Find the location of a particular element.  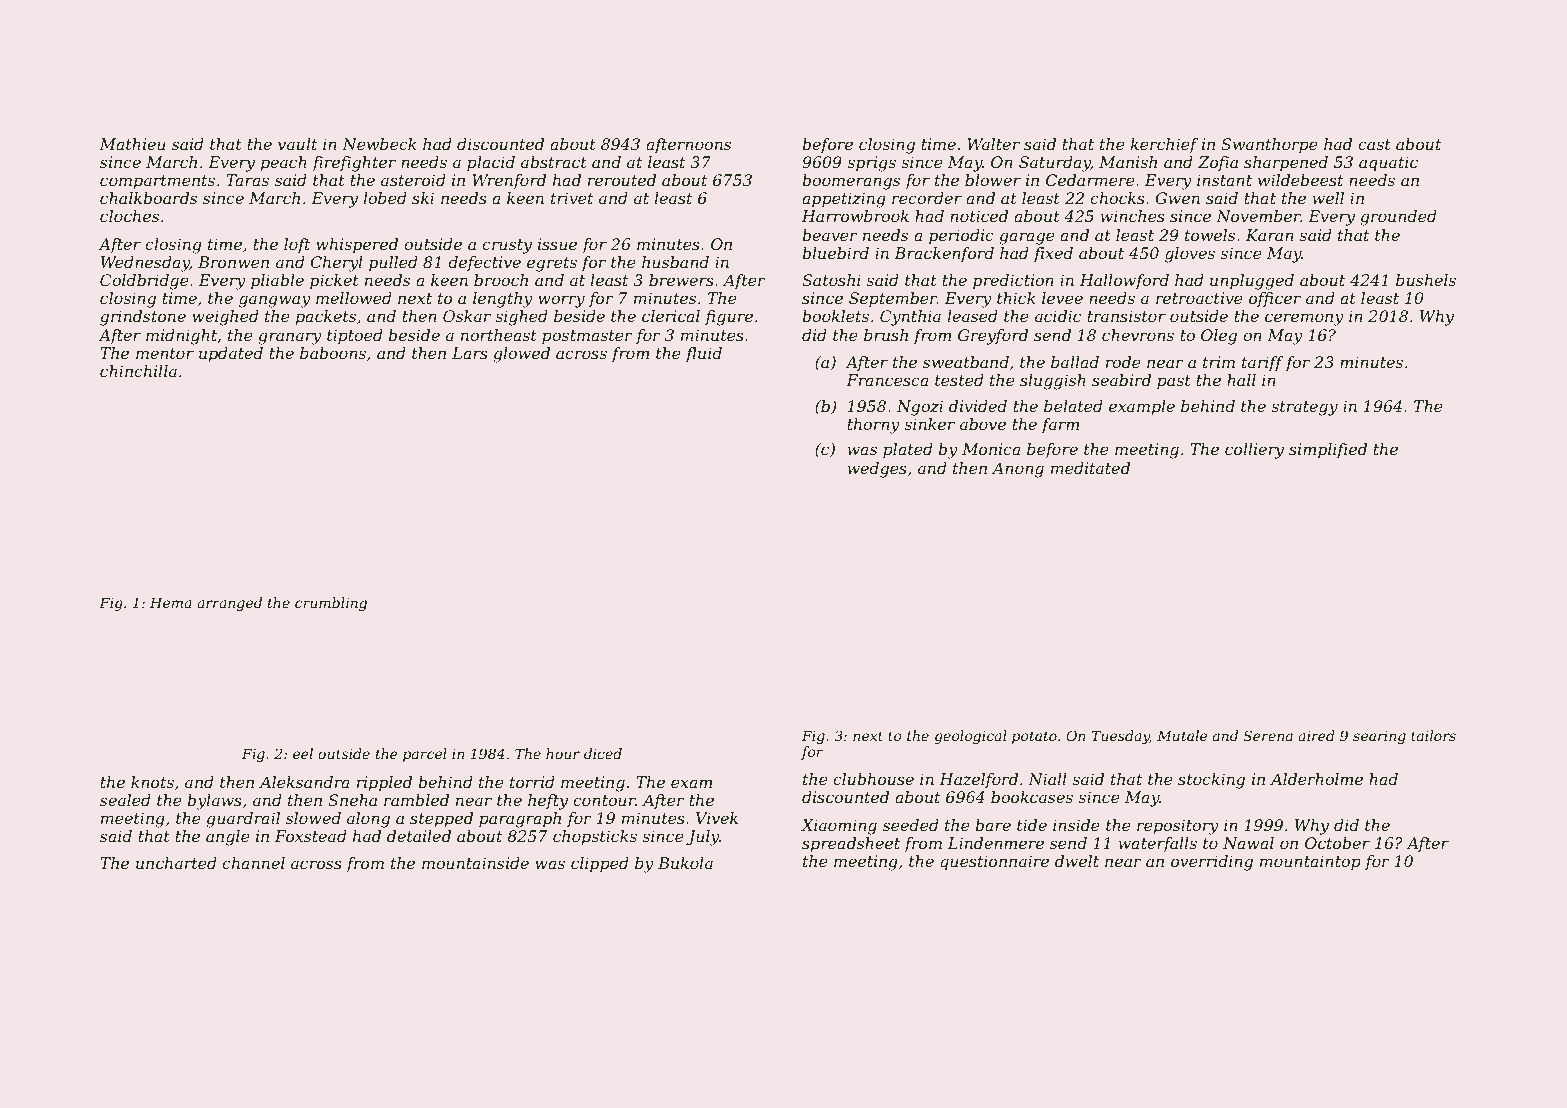

tiptoed is located at coordinates (355, 337).
